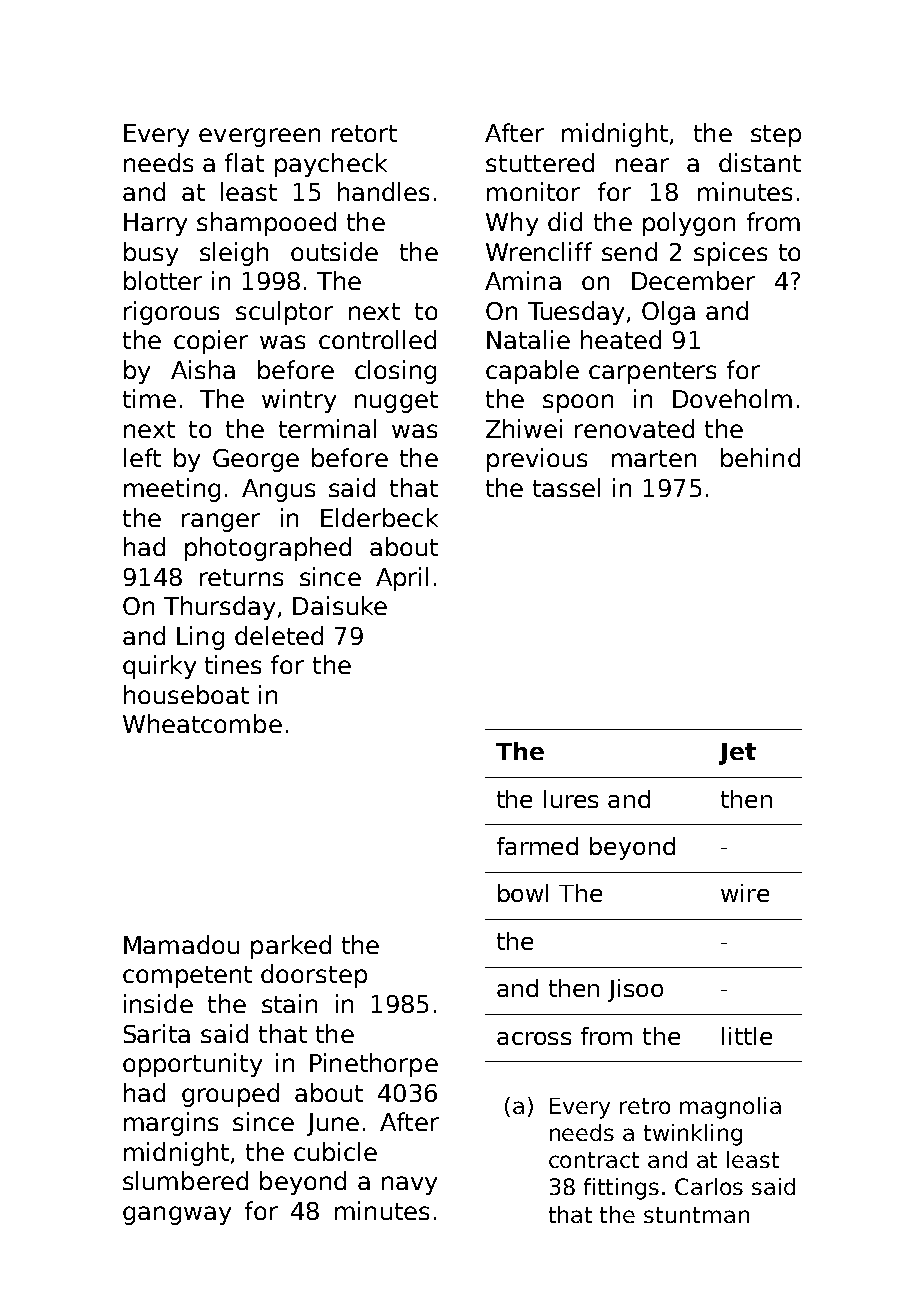 The height and width of the image is (1311, 924). What do you see at coordinates (192, 1065) in the image?
I see `opportunity` at bounding box center [192, 1065].
